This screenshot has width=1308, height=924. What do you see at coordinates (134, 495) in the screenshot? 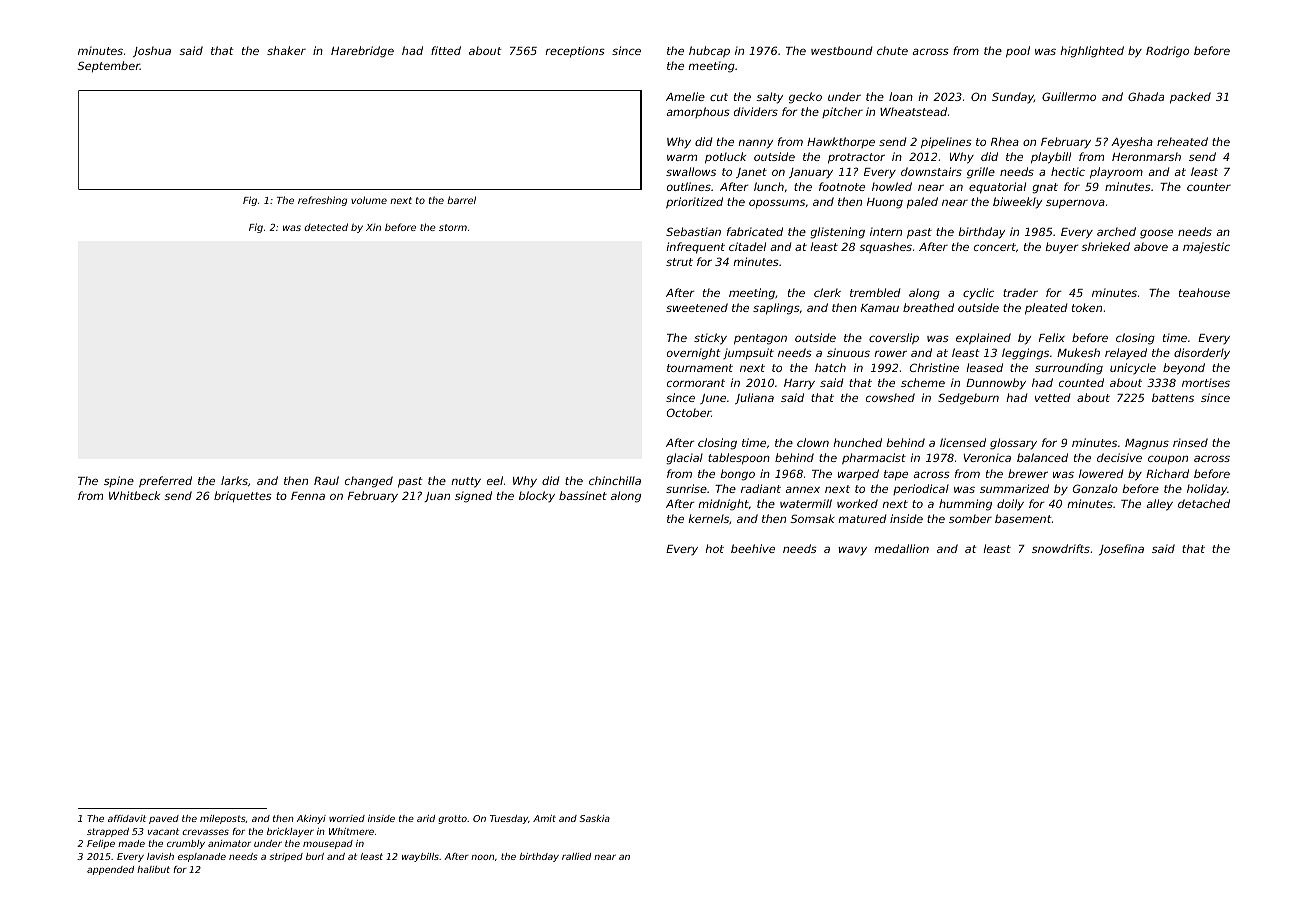
I see `Whitbeck` at bounding box center [134, 495].
